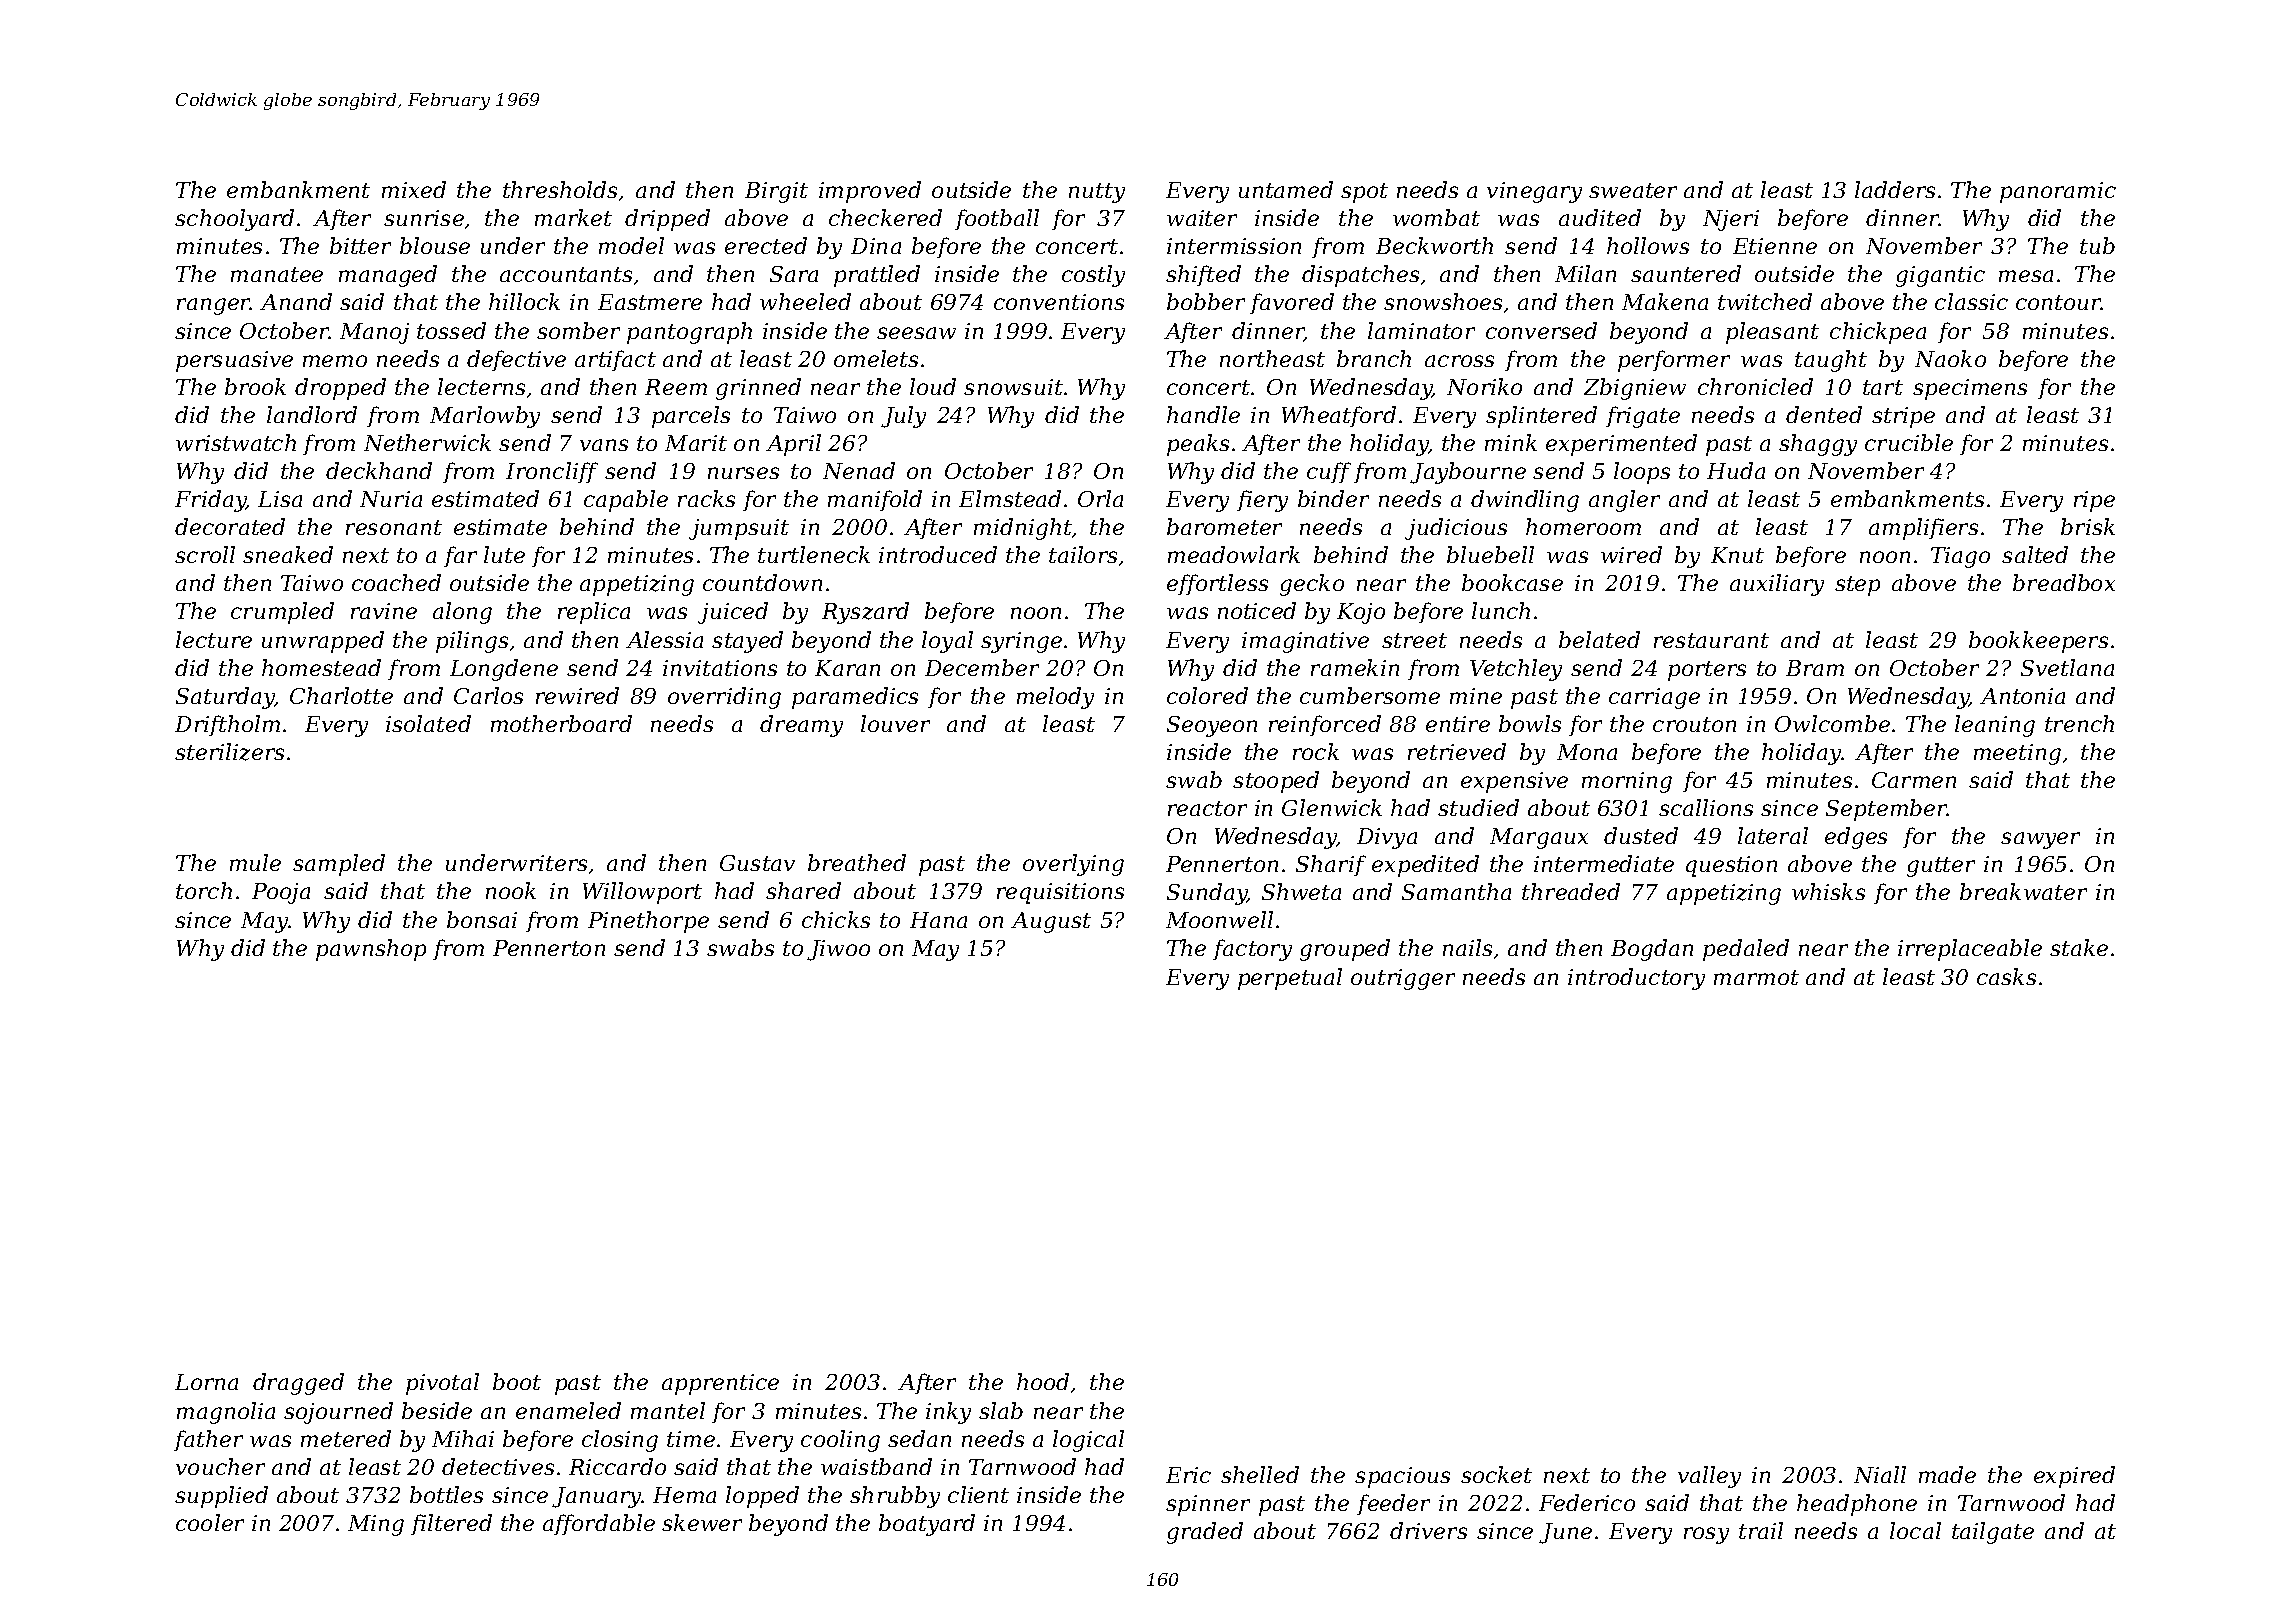 Image resolution: width=2292 pixels, height=1620 pixels. I want to click on untamed, so click(1286, 189).
